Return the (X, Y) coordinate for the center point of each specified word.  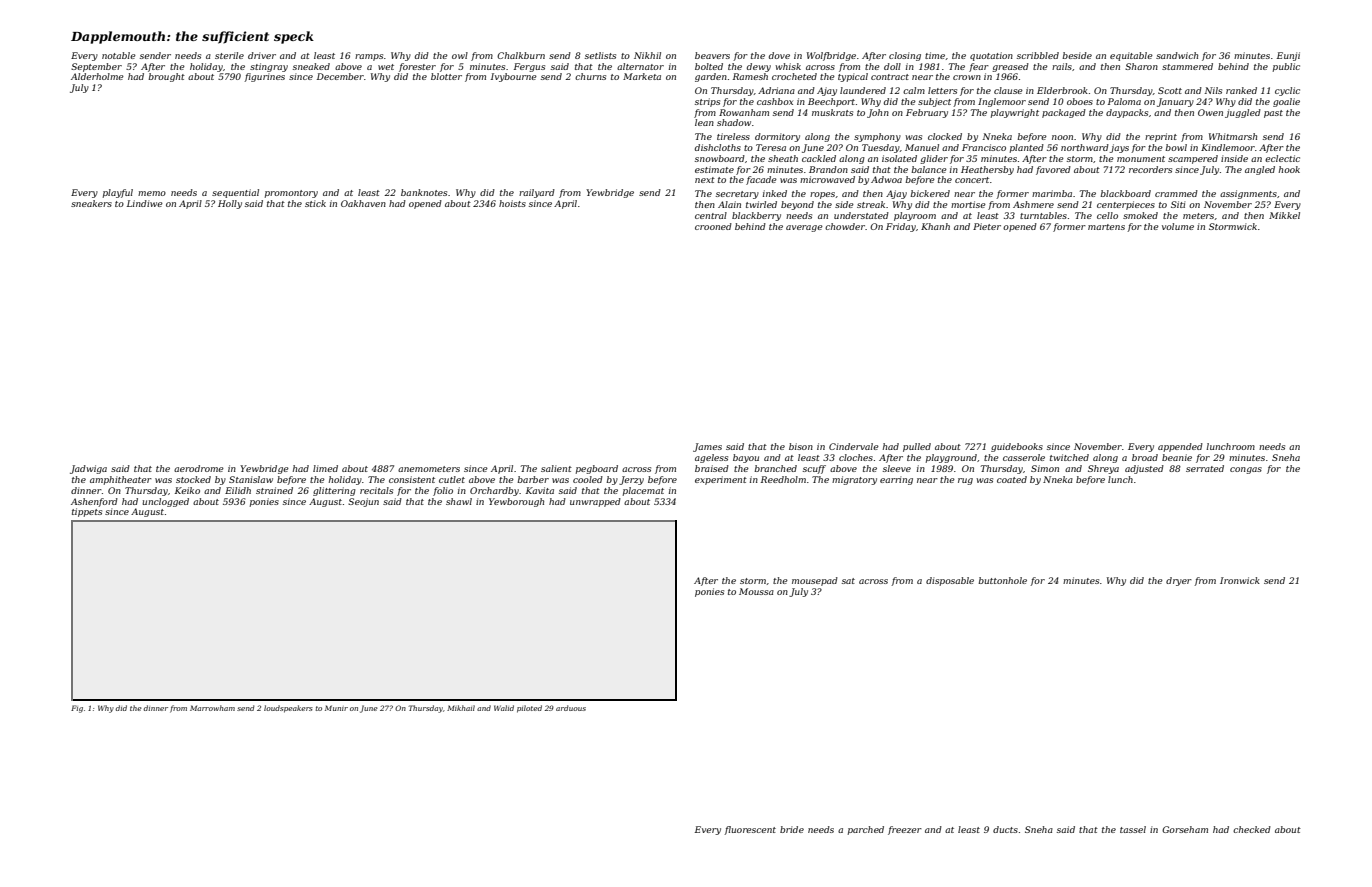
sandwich (1177, 55)
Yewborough (516, 502)
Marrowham (212, 708)
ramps (369, 57)
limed (325, 468)
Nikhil (647, 55)
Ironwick (1240, 580)
